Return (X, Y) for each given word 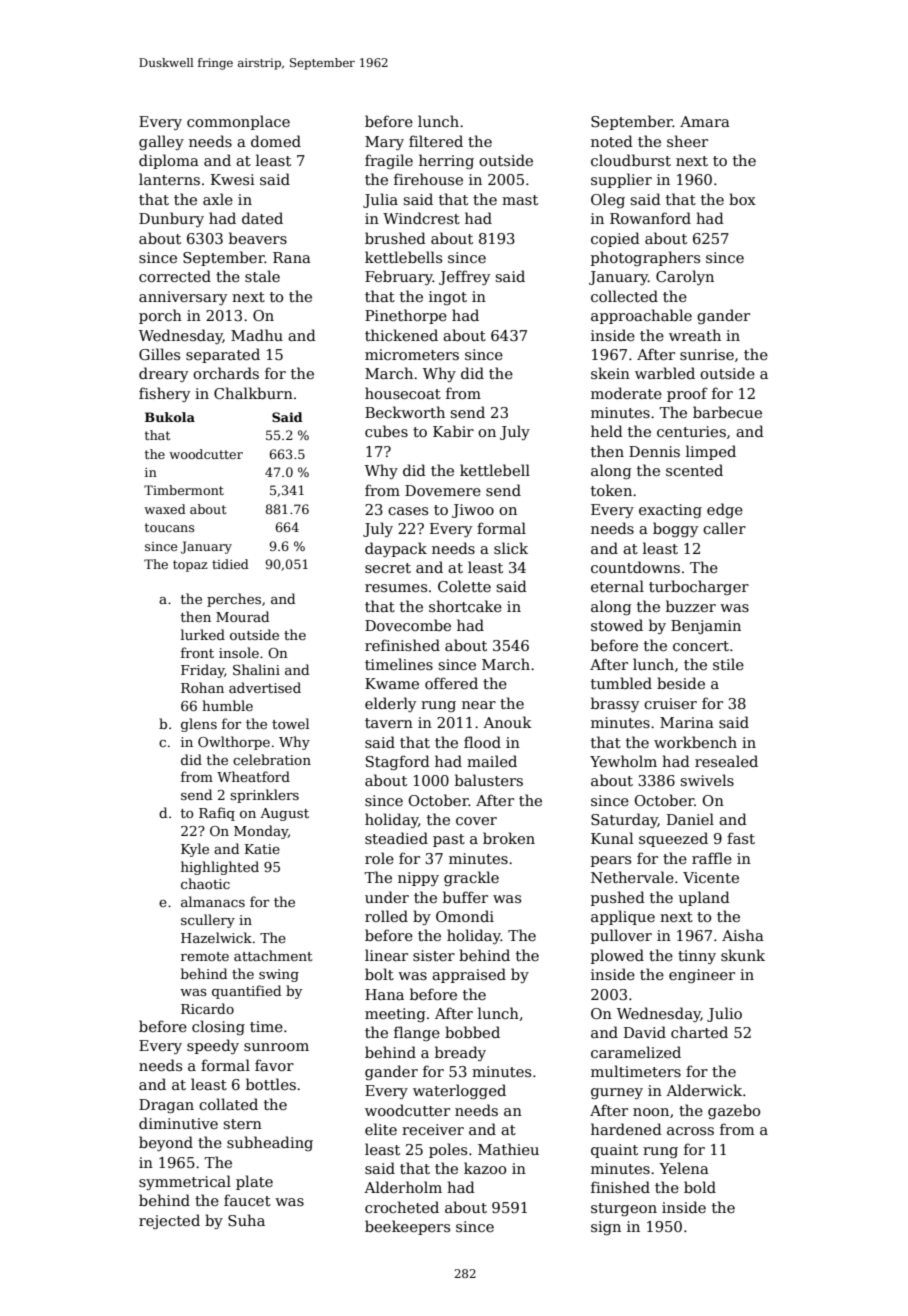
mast (520, 200)
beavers (258, 238)
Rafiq (217, 814)
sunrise (707, 354)
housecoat (403, 393)
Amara (705, 121)
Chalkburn (253, 393)
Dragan (166, 1106)
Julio (724, 1014)
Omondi (465, 916)
